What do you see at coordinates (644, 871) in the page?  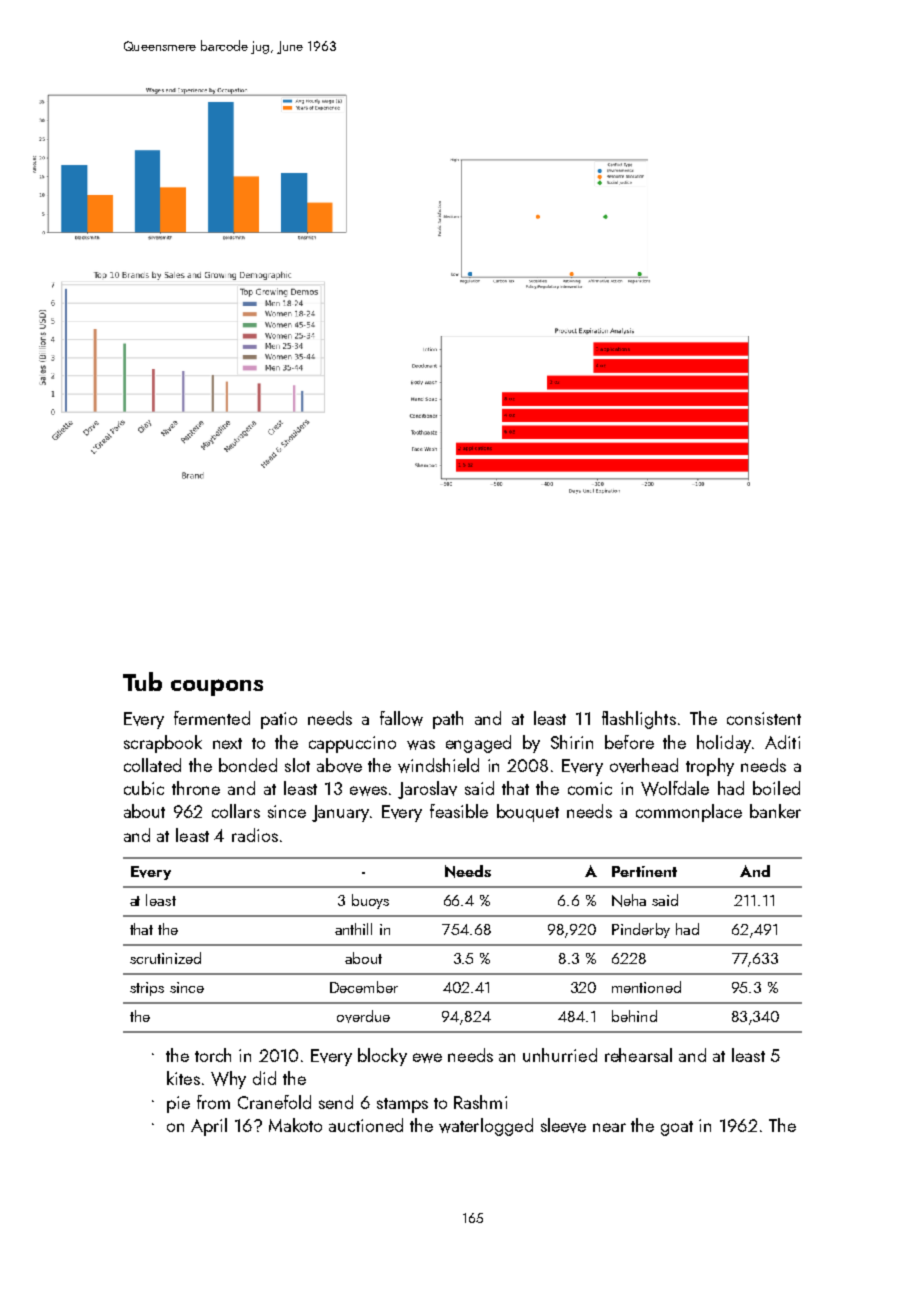 I see `Pertinent` at bounding box center [644, 871].
